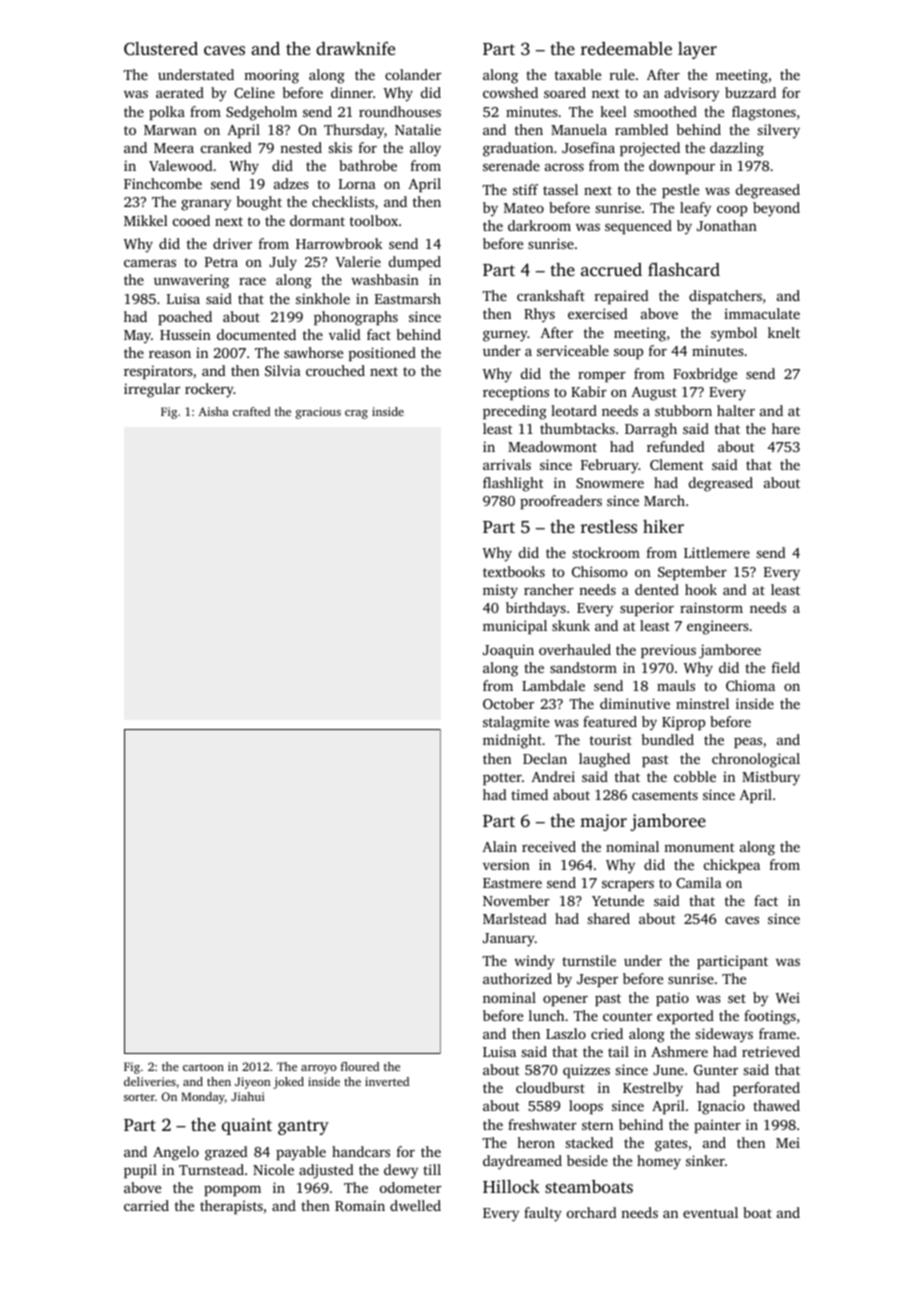 The width and height of the page is (924, 1308). What do you see at coordinates (502, 779) in the page?
I see `potter` at bounding box center [502, 779].
